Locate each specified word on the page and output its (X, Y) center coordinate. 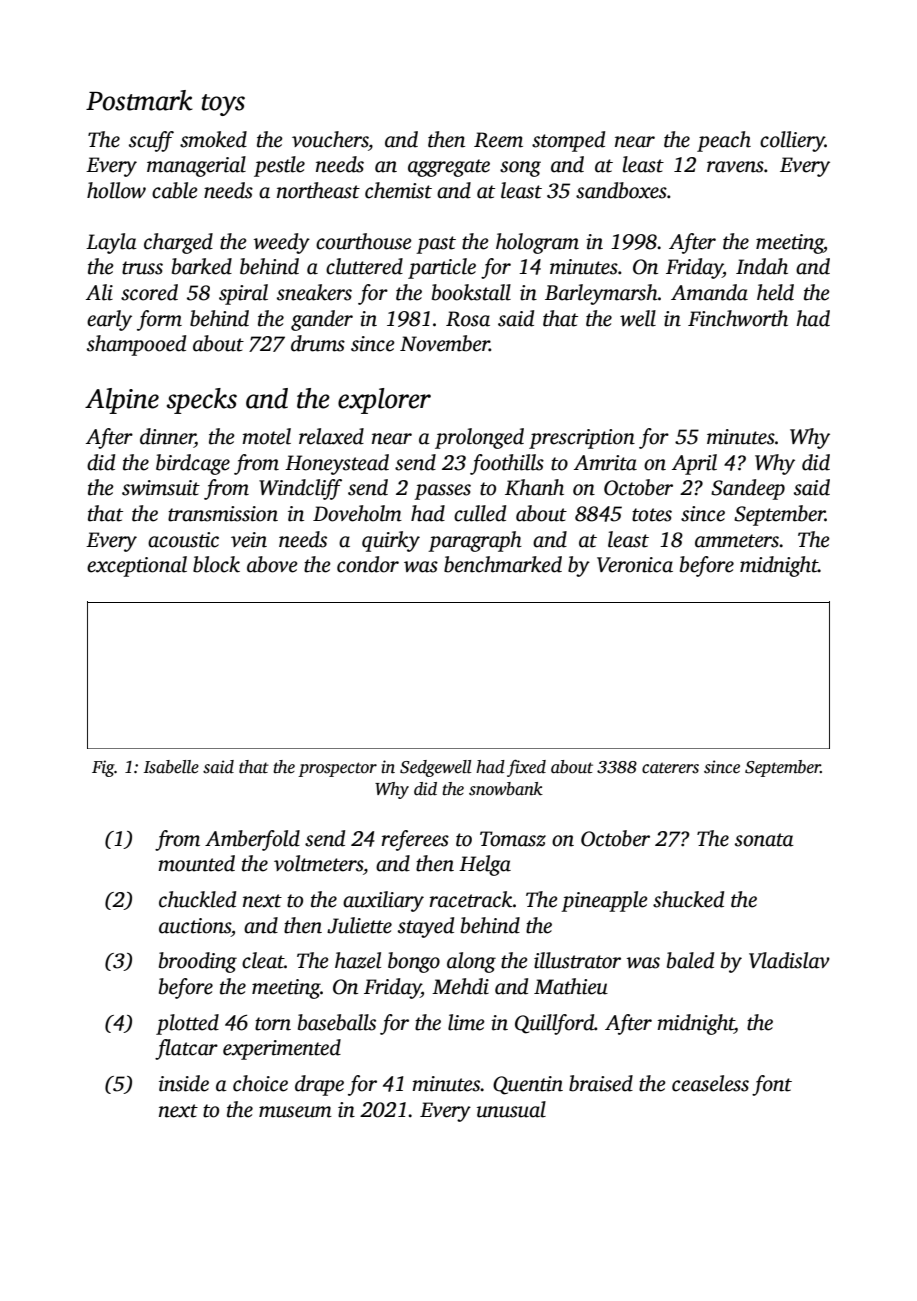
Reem (498, 140)
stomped (568, 141)
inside (184, 1083)
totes (652, 515)
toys (223, 105)
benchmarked (503, 564)
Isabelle (171, 767)
